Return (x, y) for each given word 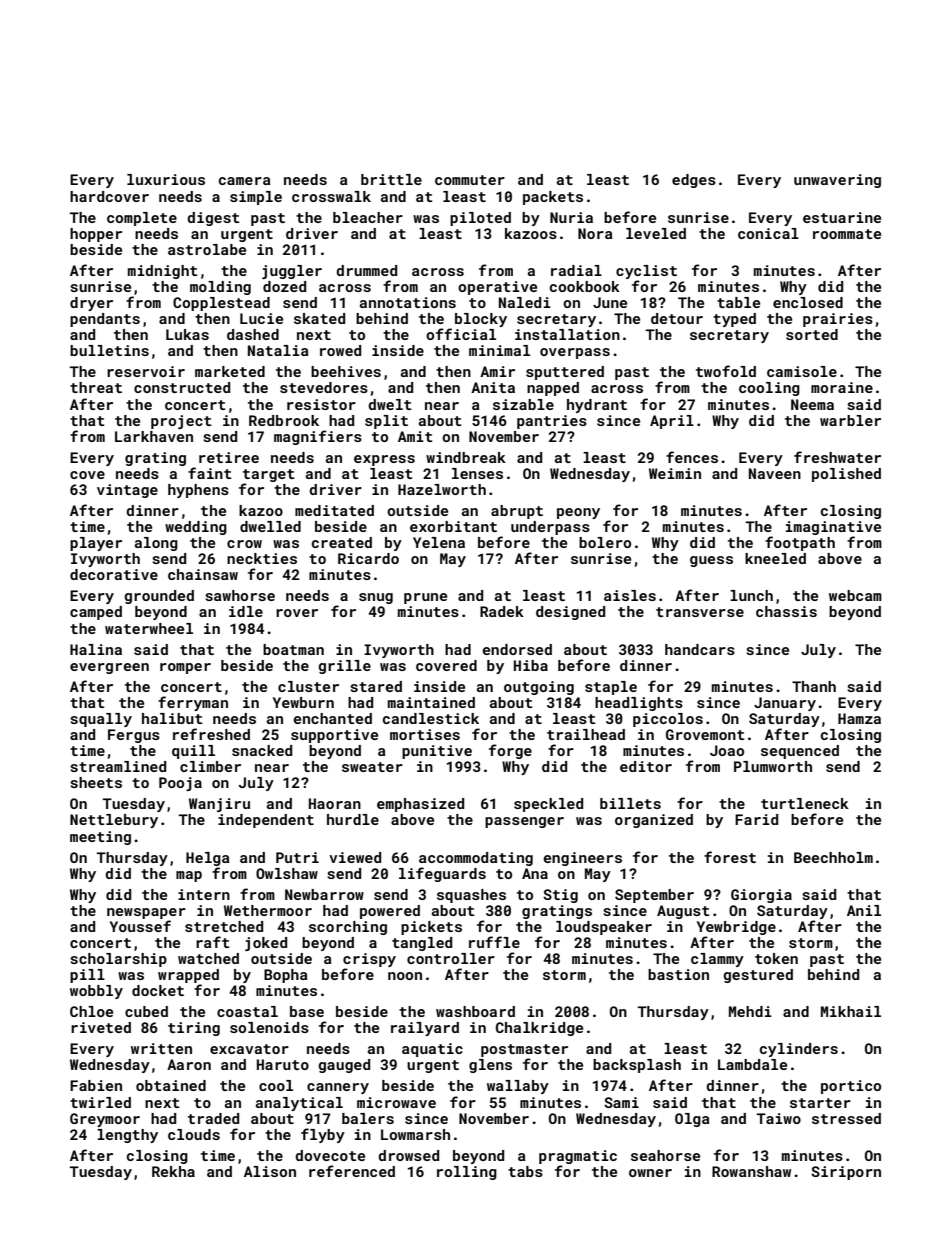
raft (213, 942)
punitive (437, 752)
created (342, 542)
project (181, 422)
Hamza (859, 718)
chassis (786, 611)
